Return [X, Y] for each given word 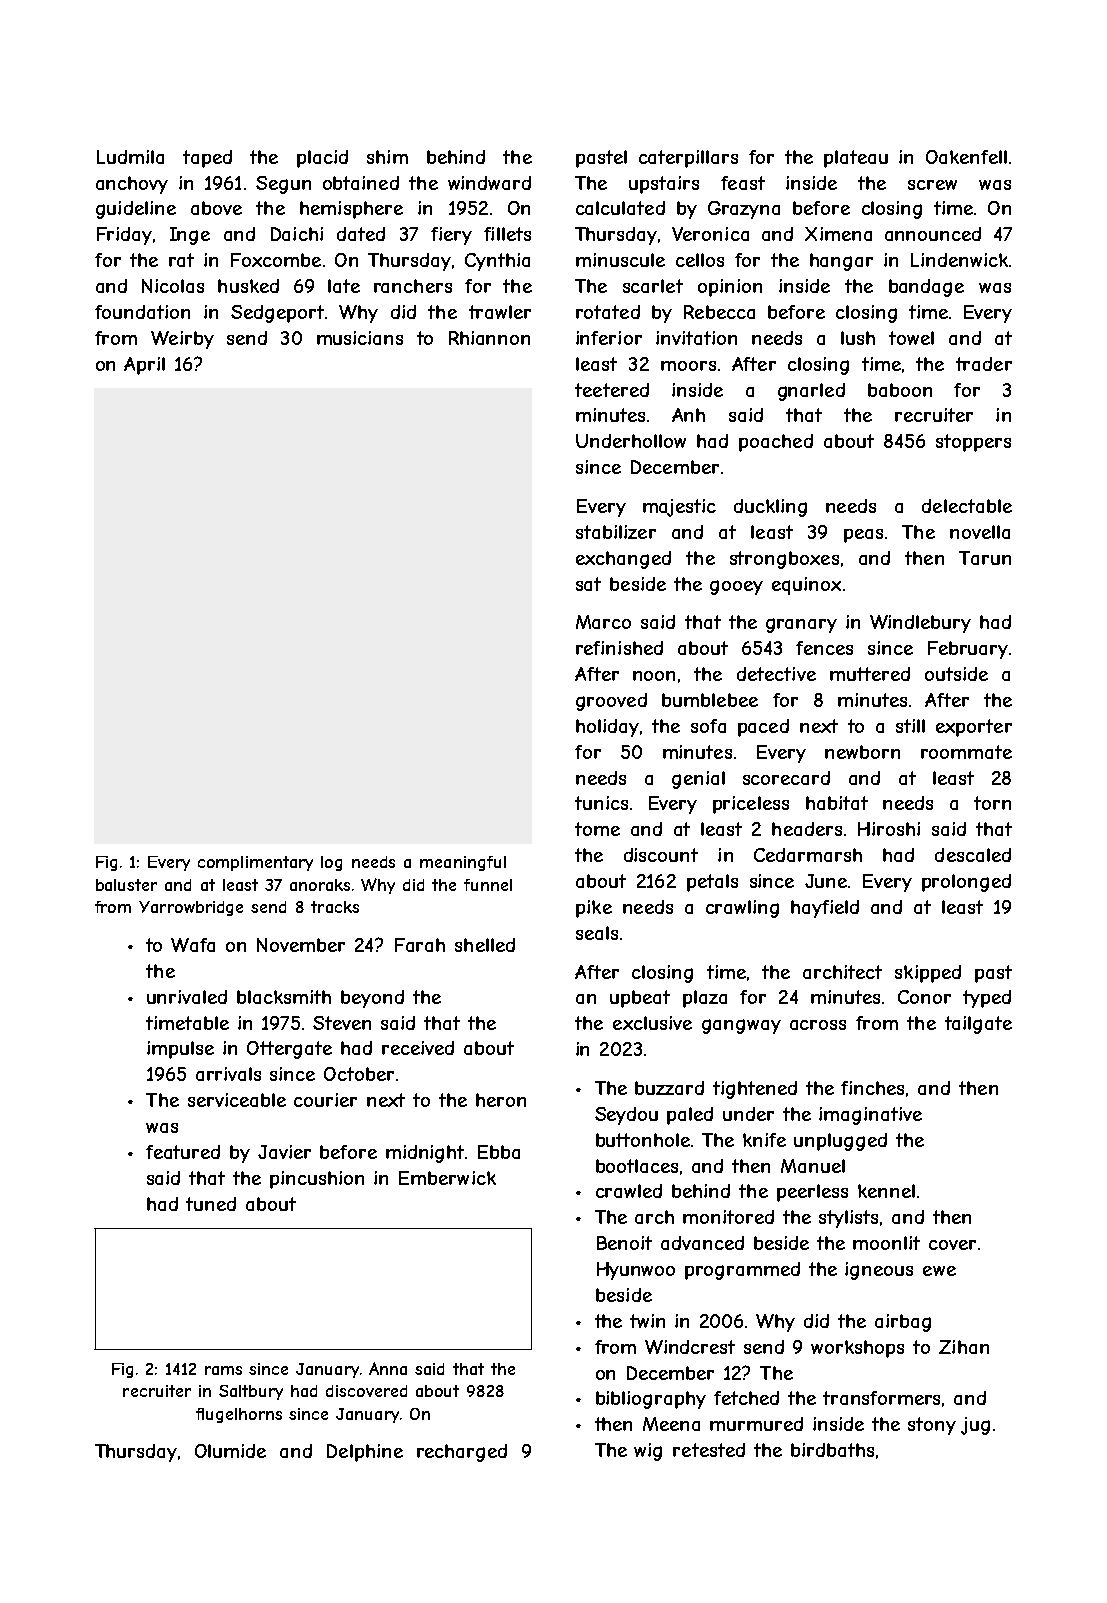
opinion [730, 288]
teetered [612, 390]
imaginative [870, 1116]
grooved [611, 702]
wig [648, 1452]
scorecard [786, 778]
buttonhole [643, 1140]
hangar [841, 262]
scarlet [653, 286]
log [331, 863]
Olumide [230, 1451]
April [144, 366]
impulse [180, 1050]
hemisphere [351, 210]
